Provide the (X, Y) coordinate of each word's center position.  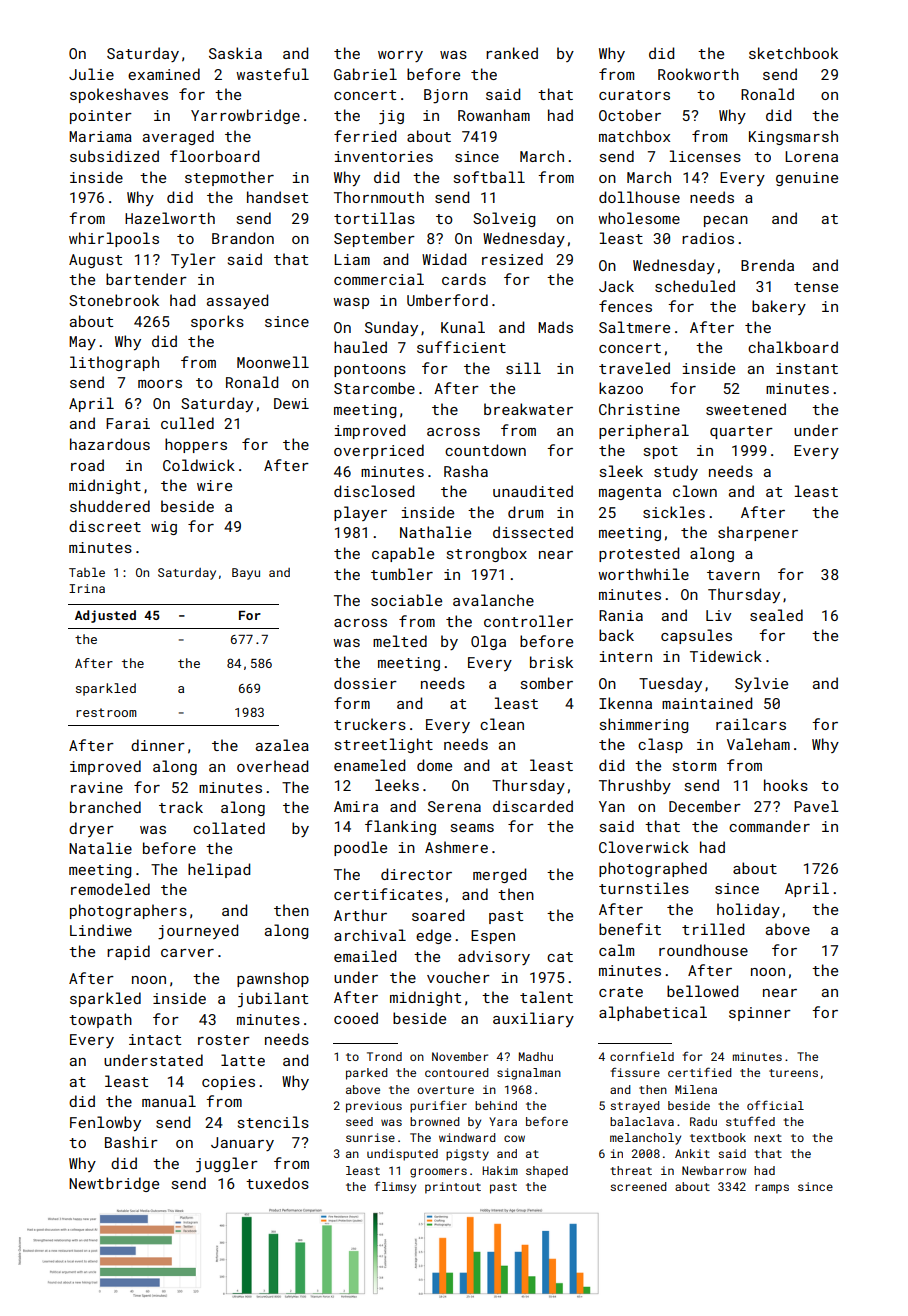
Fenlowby (105, 1123)
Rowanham (494, 115)
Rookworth (698, 74)
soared (438, 915)
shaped (547, 1172)
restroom (106, 712)
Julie (91, 74)
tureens (793, 1073)
